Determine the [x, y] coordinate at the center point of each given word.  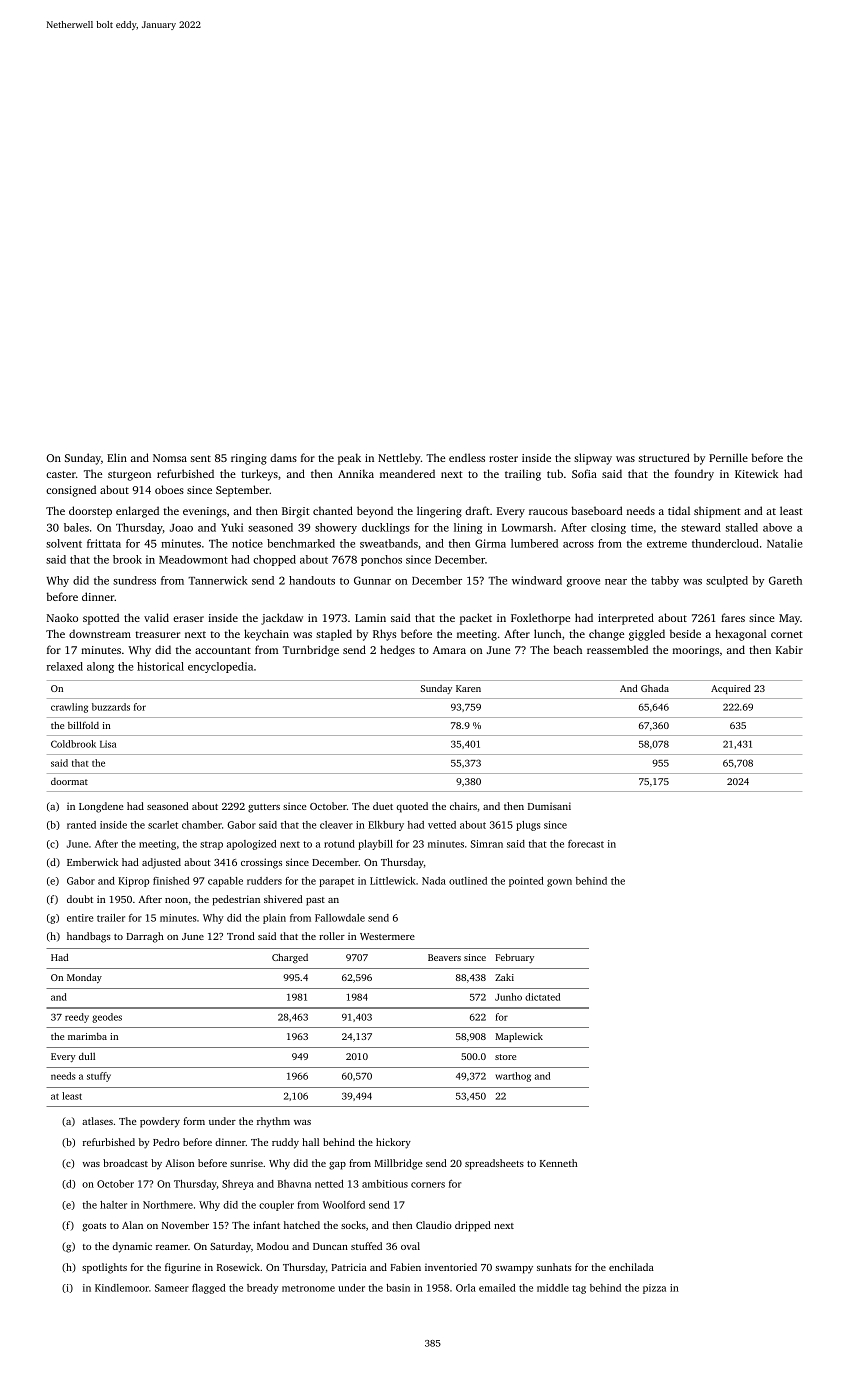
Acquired [731, 689]
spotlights [104, 1268]
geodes [107, 1018]
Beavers [444, 957]
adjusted [161, 863]
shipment [717, 512]
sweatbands [389, 543]
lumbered [534, 543]
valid [156, 617]
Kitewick [756, 473]
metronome [308, 1288]
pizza [654, 1289]
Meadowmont [193, 559]
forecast [586, 844]
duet [383, 806]
